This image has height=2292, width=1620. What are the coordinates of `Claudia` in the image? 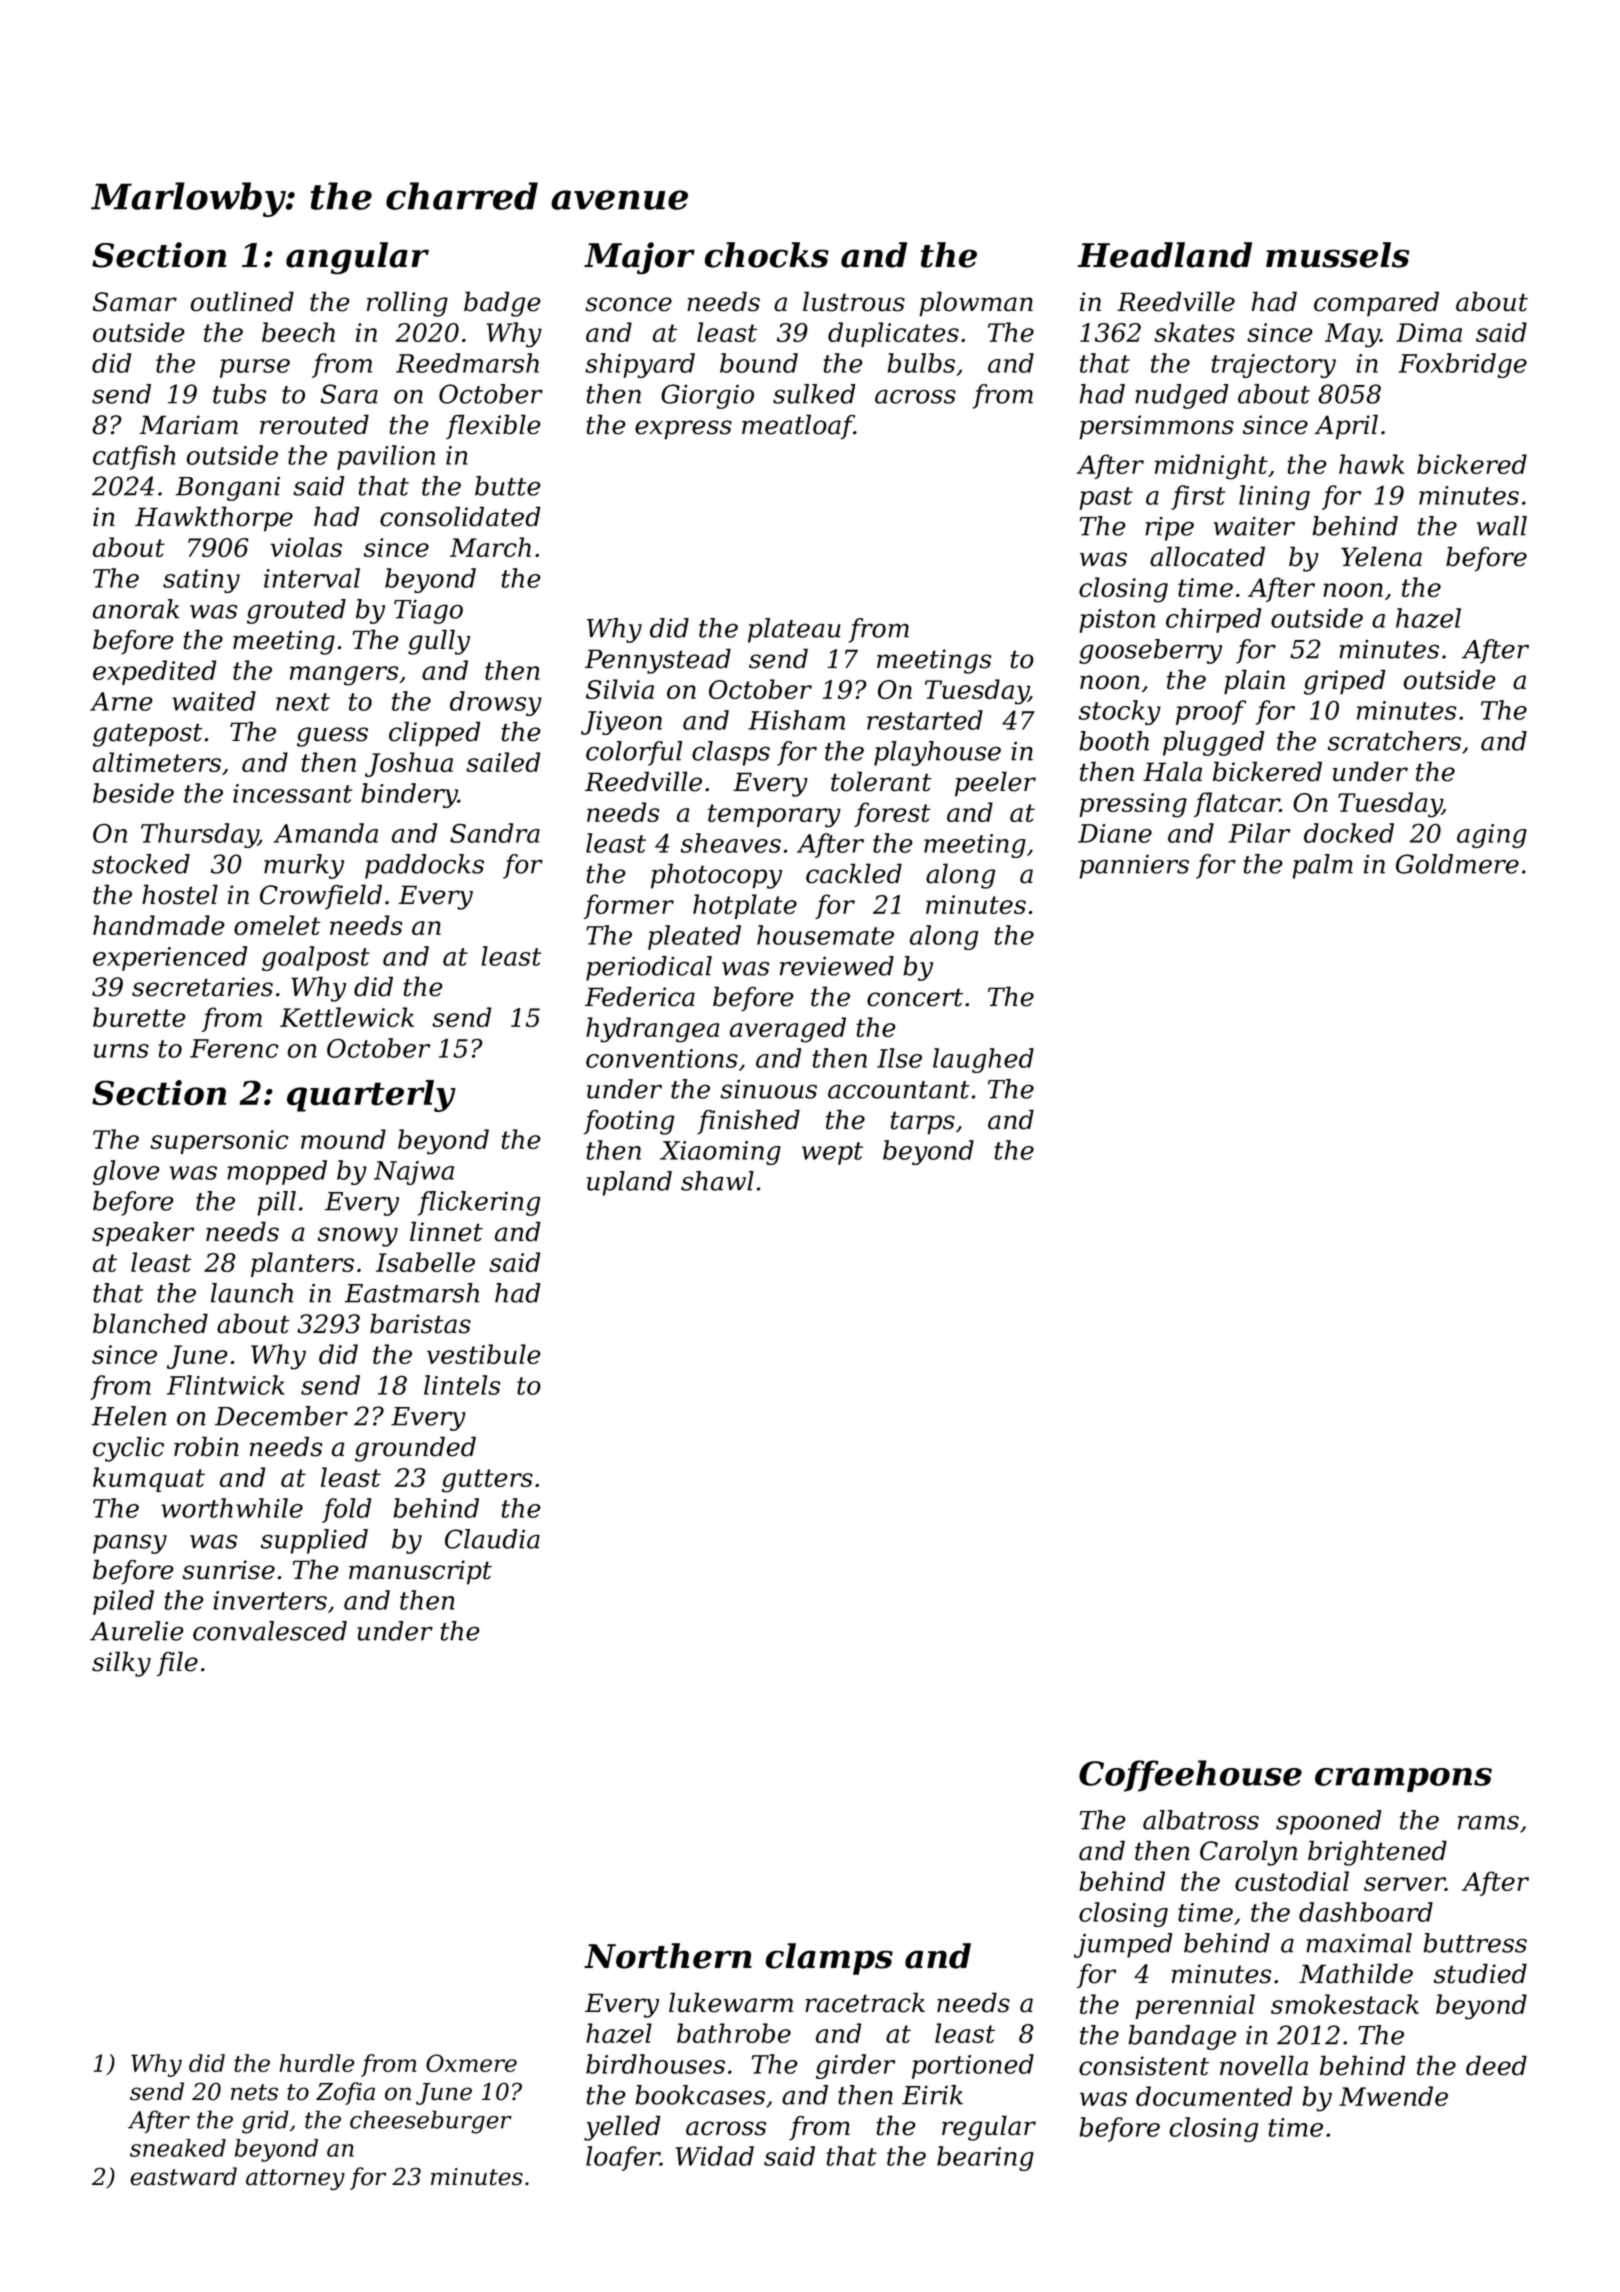 It's located at (492, 1539).
